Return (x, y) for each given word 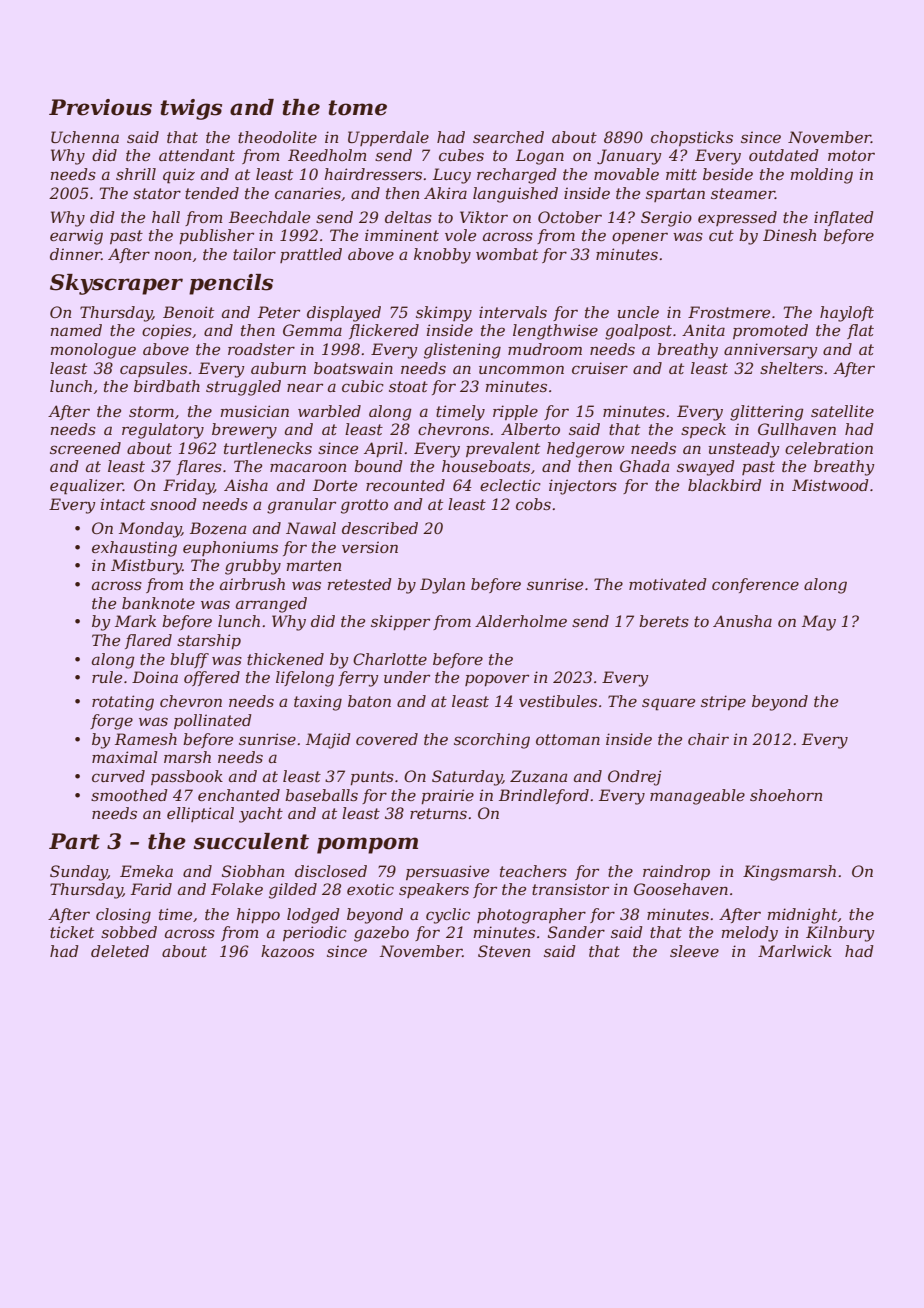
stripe (723, 702)
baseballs (321, 795)
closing (123, 916)
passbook (187, 777)
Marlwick (795, 951)
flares (199, 467)
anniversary (771, 351)
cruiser (600, 368)
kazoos (287, 951)
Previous (100, 107)
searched (508, 137)
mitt (681, 174)
